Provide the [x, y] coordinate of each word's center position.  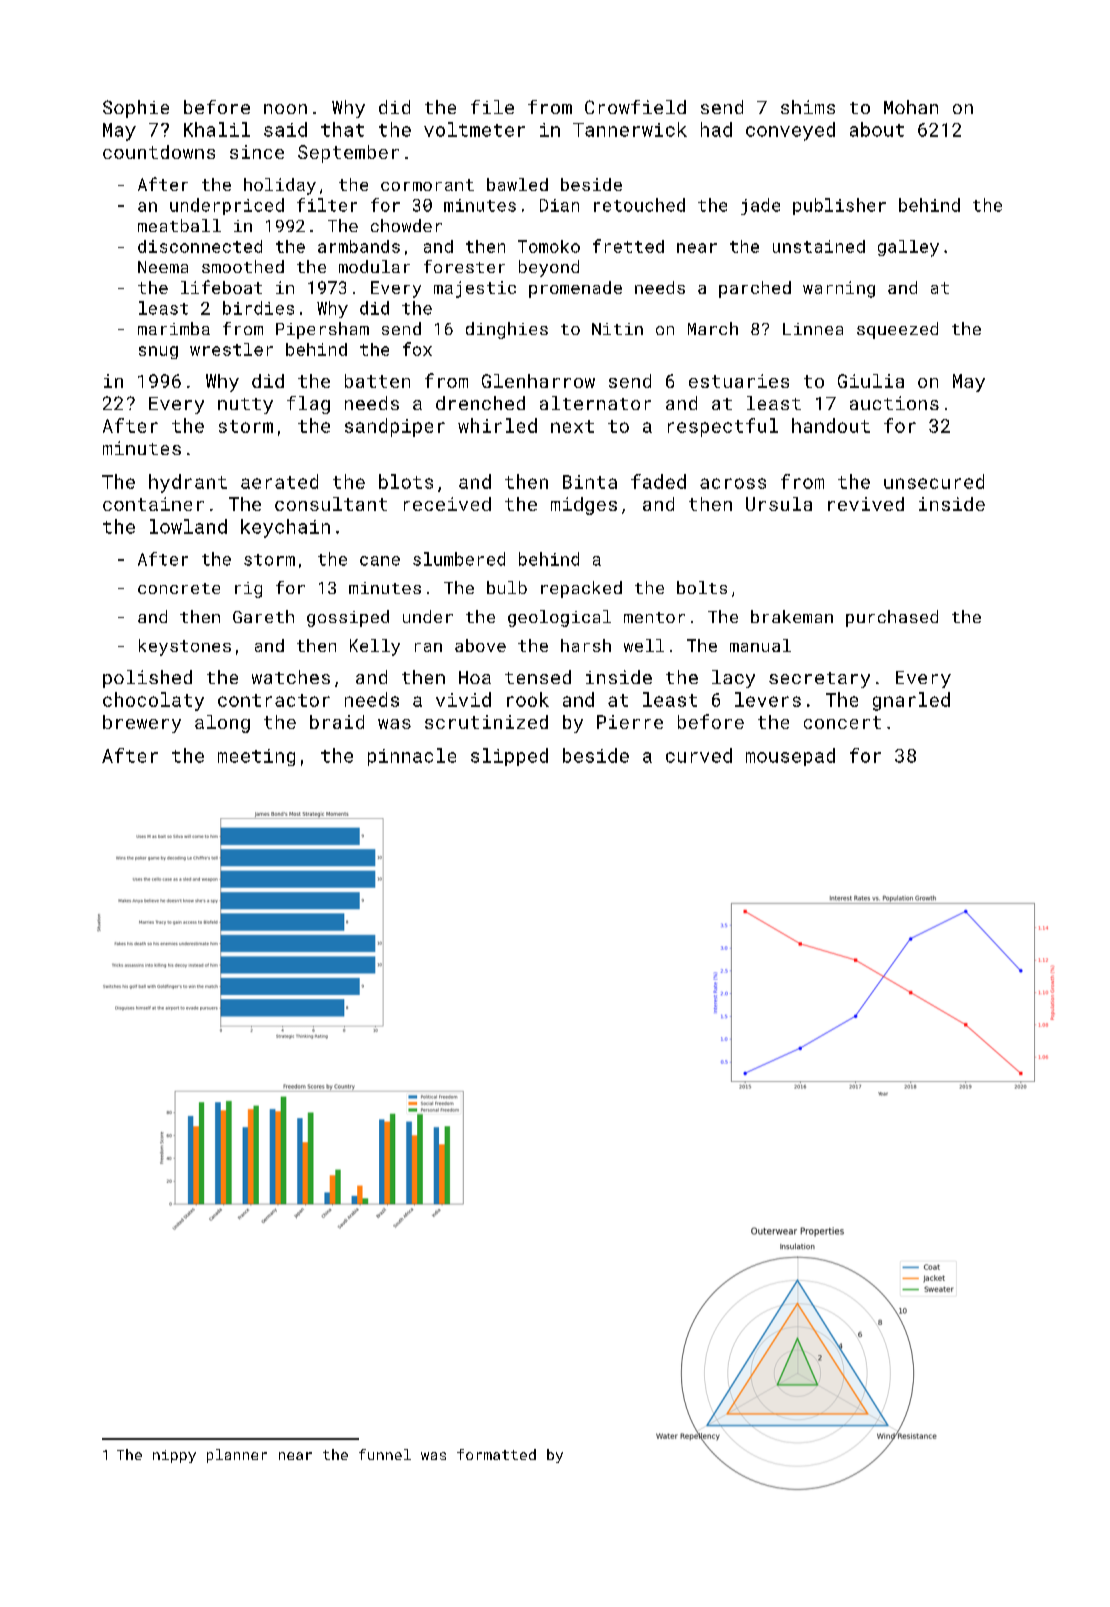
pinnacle [412, 757]
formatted [496, 1454]
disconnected [200, 246]
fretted [628, 246]
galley [908, 248]
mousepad [790, 757]
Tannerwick [630, 129]
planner [237, 1456]
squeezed [897, 330]
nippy [174, 1456]
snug [158, 352]
